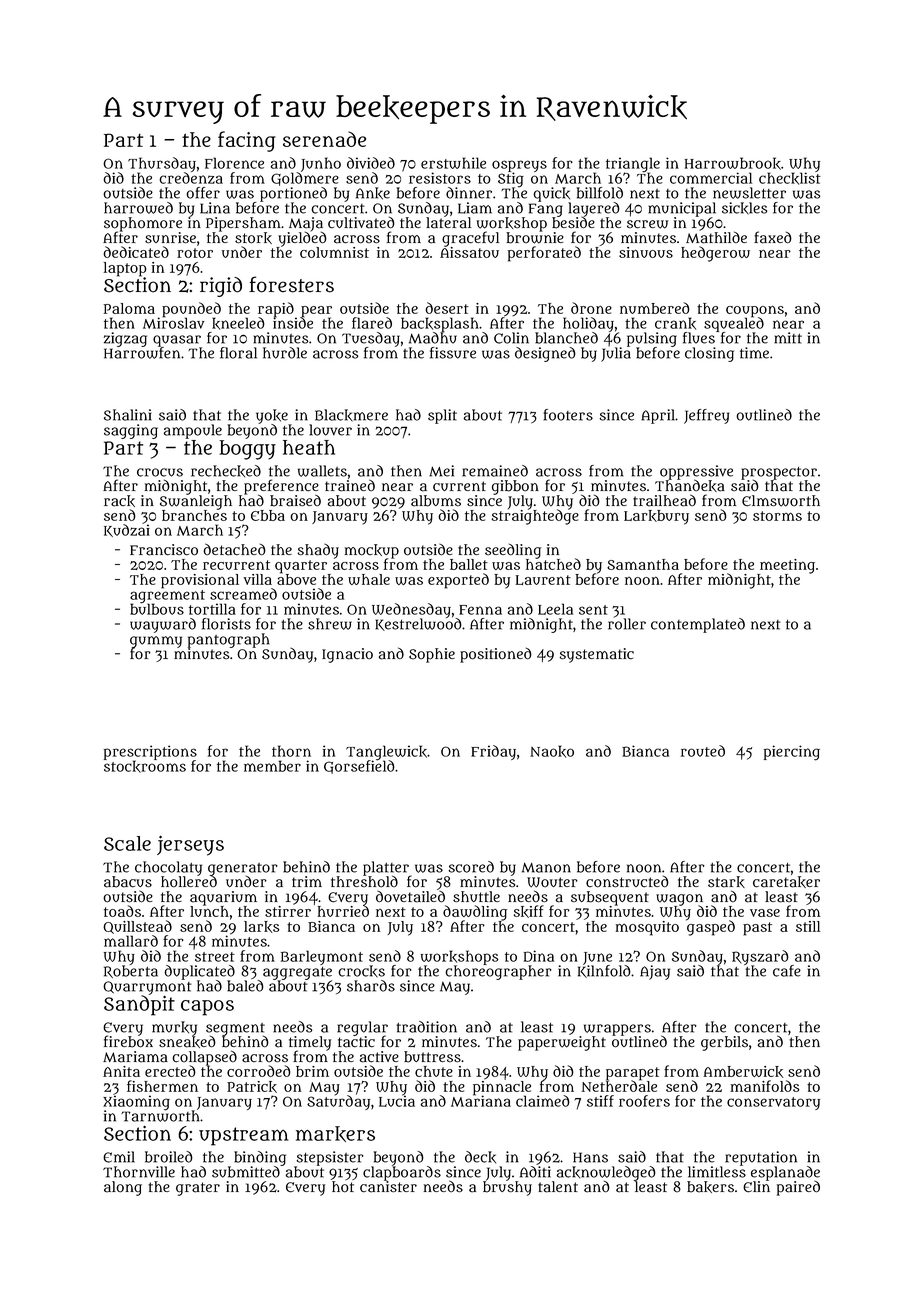  What do you see at coordinates (410, 897) in the screenshot?
I see `dovetailed` at bounding box center [410, 897].
